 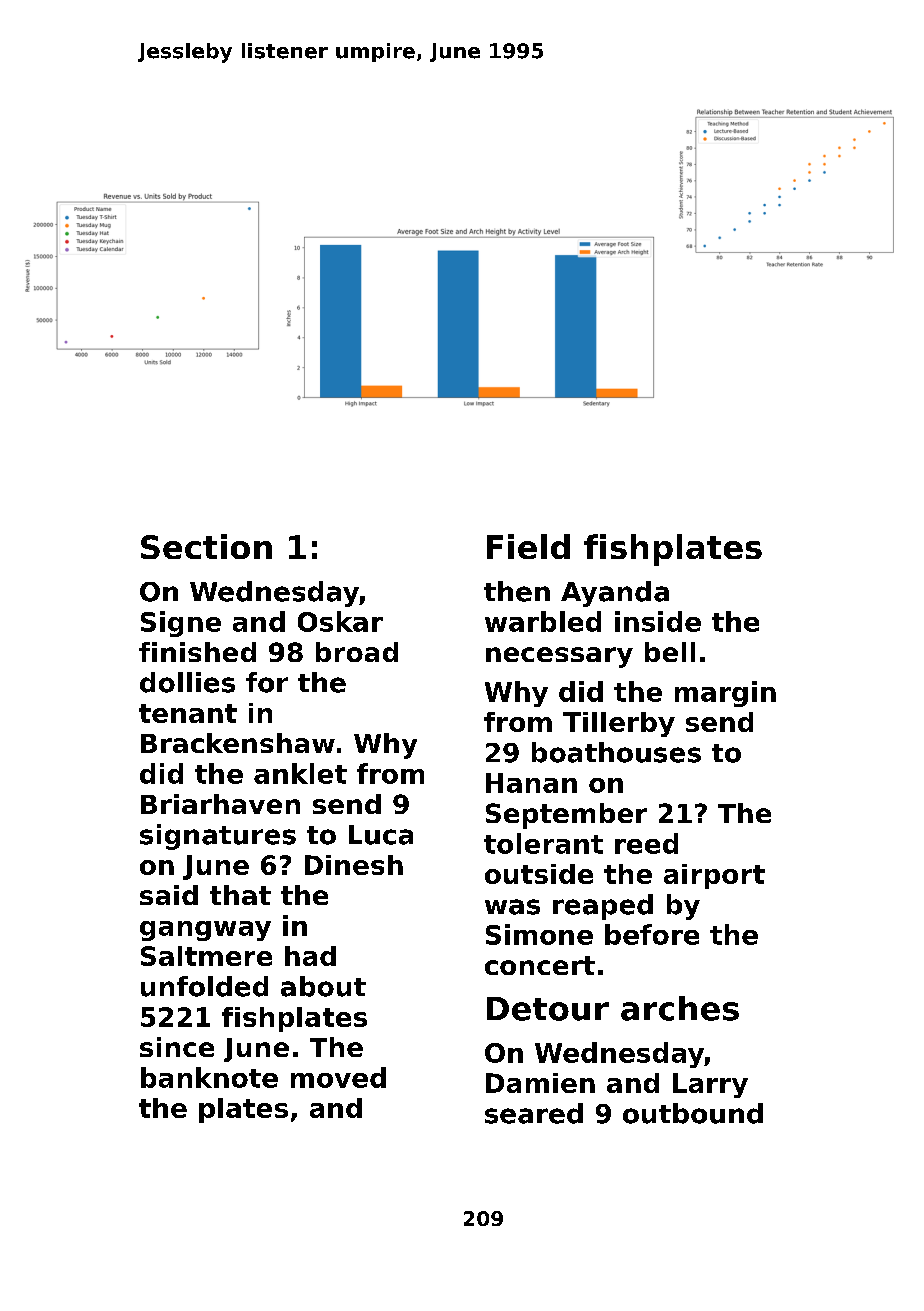 I want to click on seared, so click(x=534, y=1113).
